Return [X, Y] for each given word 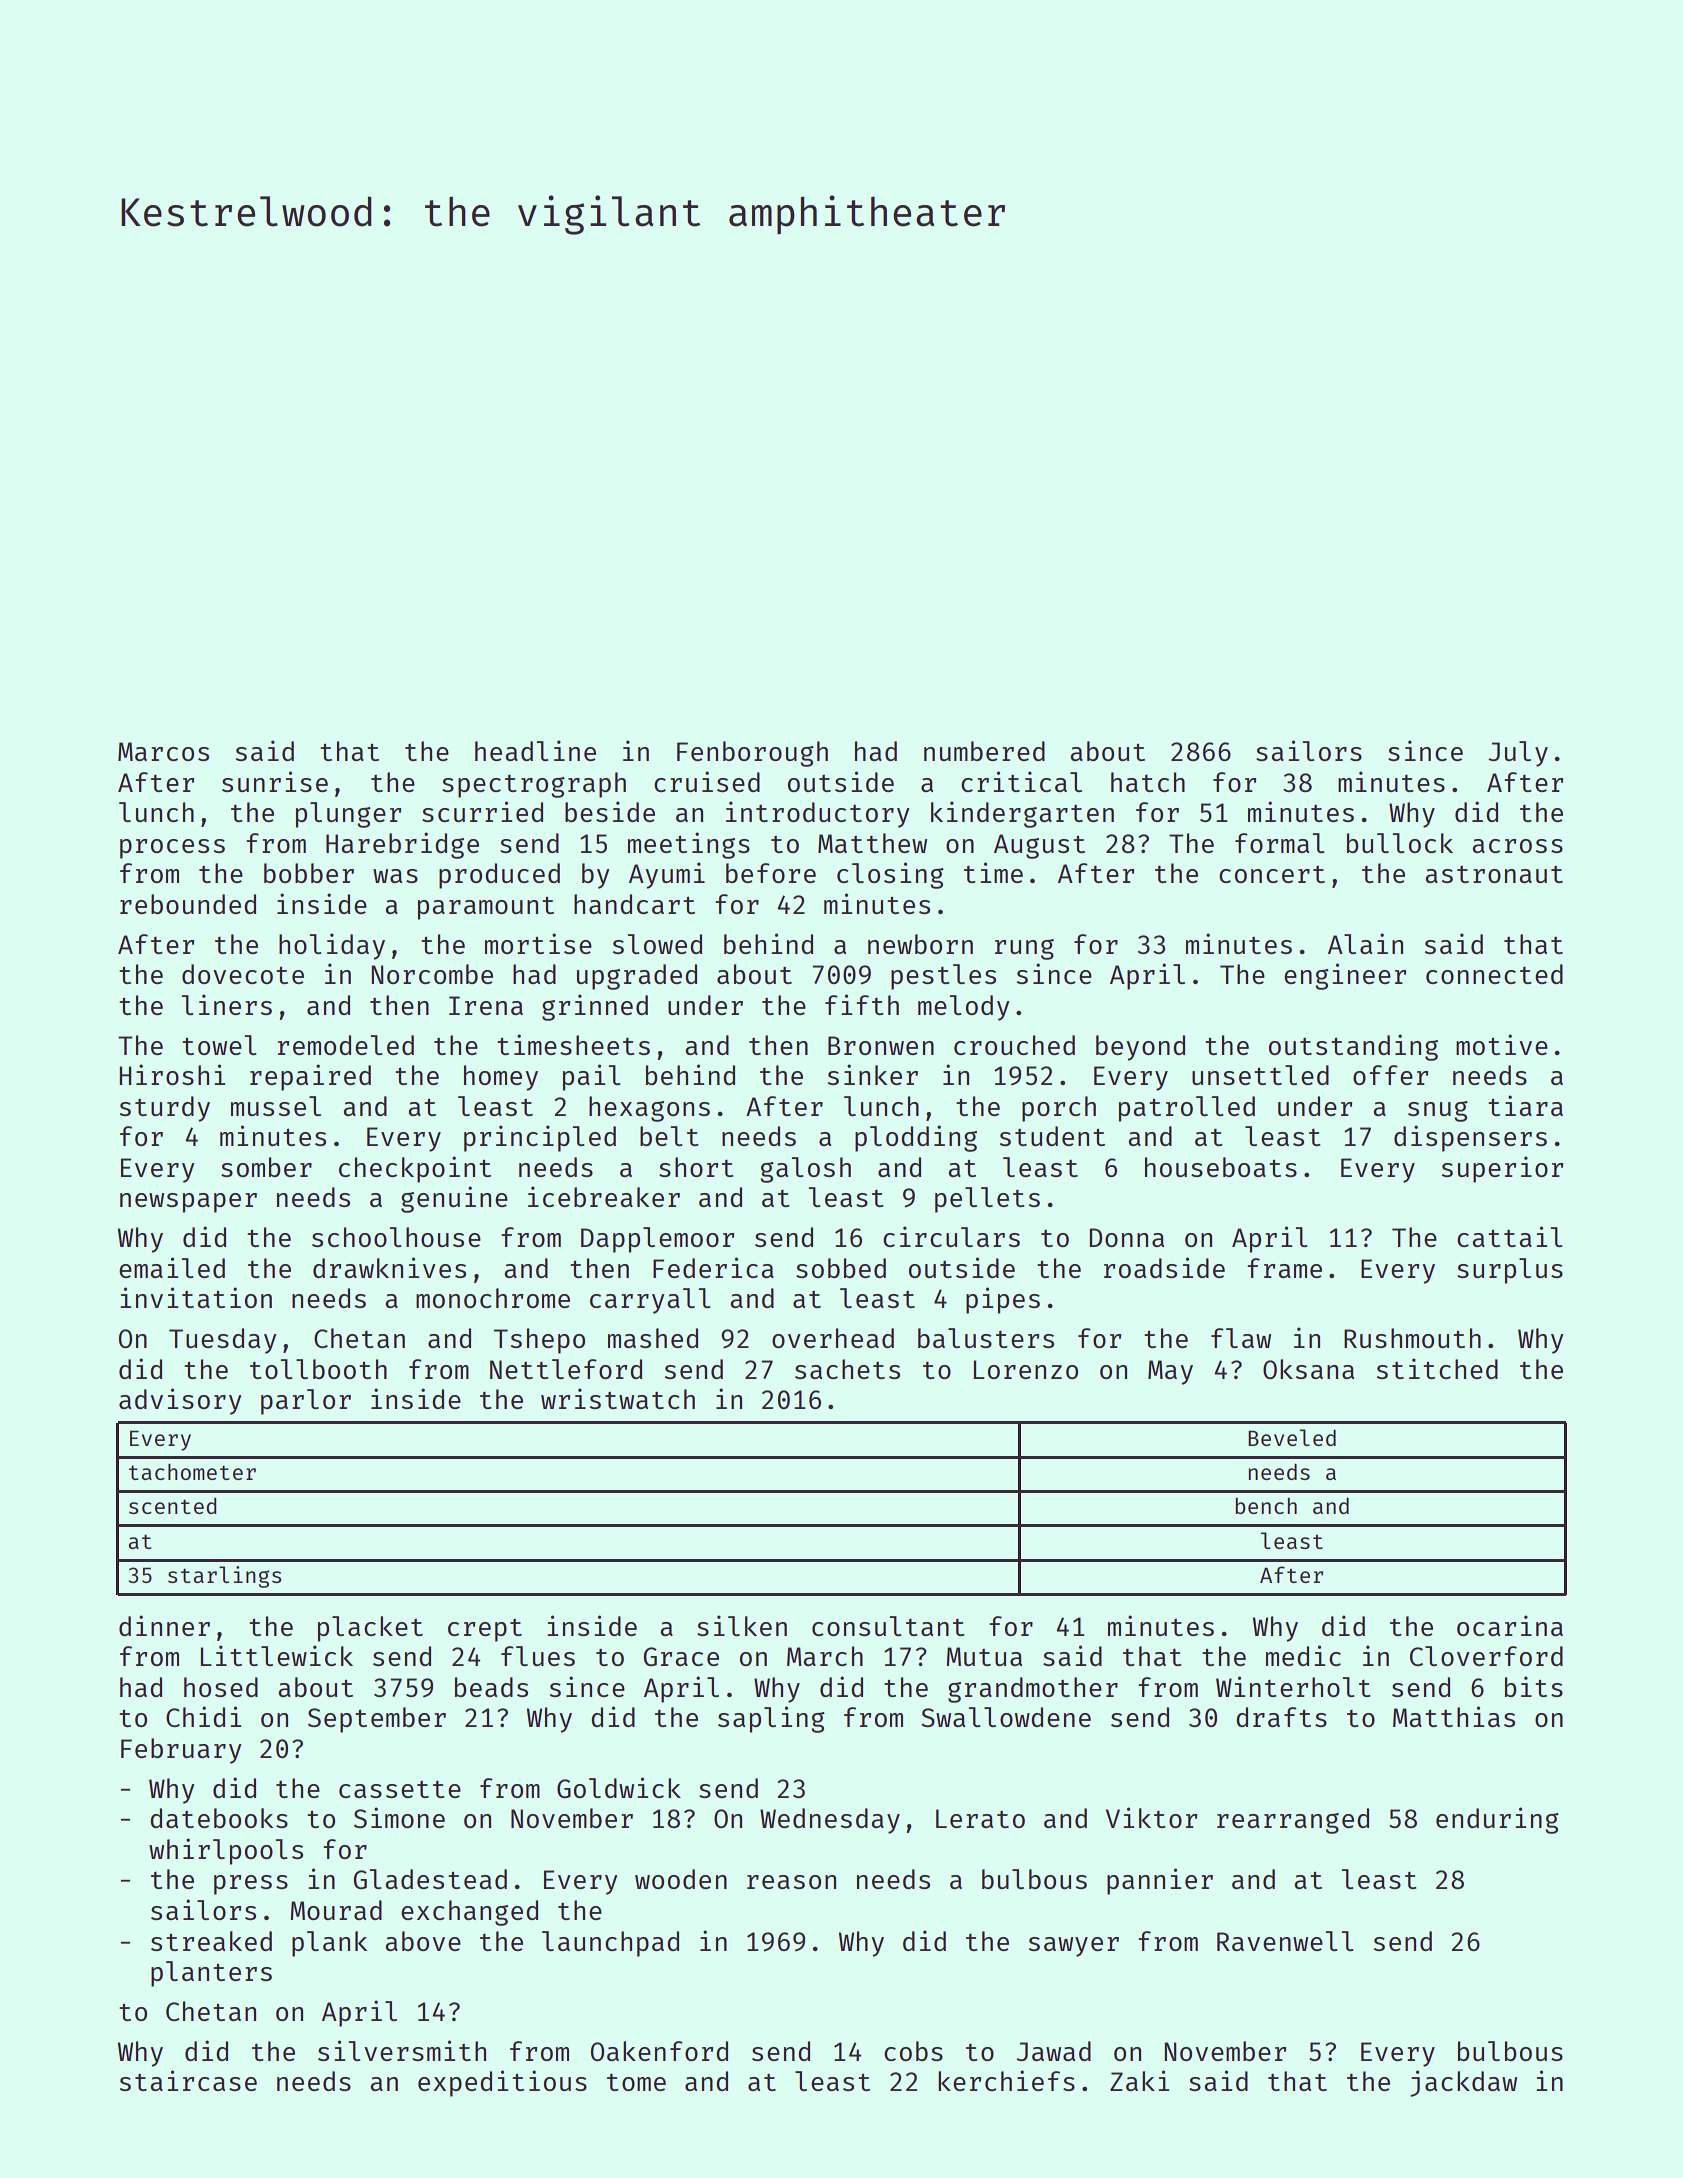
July [1518, 754]
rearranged [1293, 1821]
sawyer [1074, 1947]
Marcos [163, 751]
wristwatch [618, 1398]
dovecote [243, 974]
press [251, 1885]
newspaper [188, 1203]
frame [1284, 1268]
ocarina [1510, 1625]
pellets [987, 1200]
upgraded [637, 977]
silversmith [402, 2050]
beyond [1140, 1048]
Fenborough [752, 754]
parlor [306, 1402]
